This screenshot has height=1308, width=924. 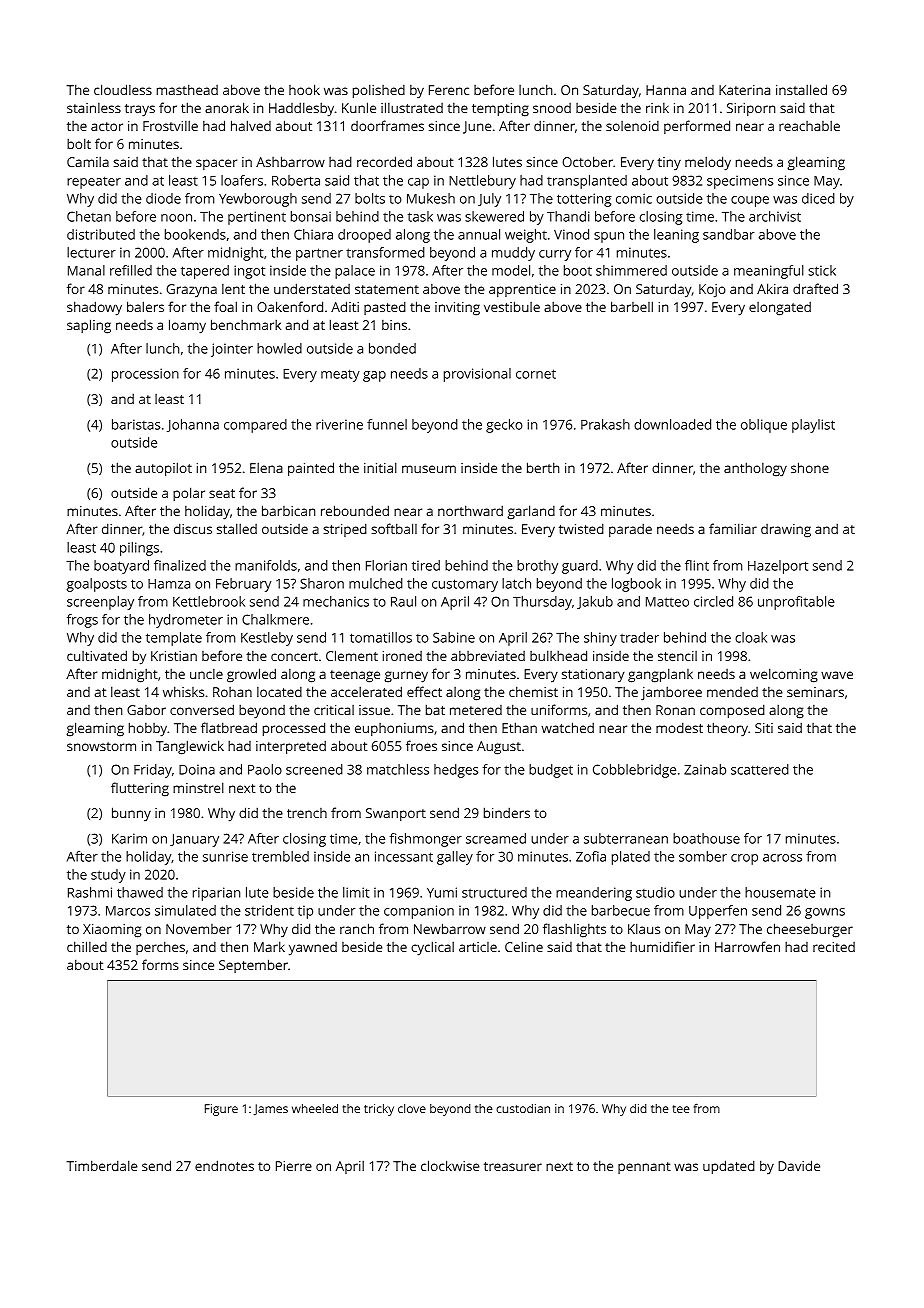 I want to click on garland, so click(x=531, y=512).
